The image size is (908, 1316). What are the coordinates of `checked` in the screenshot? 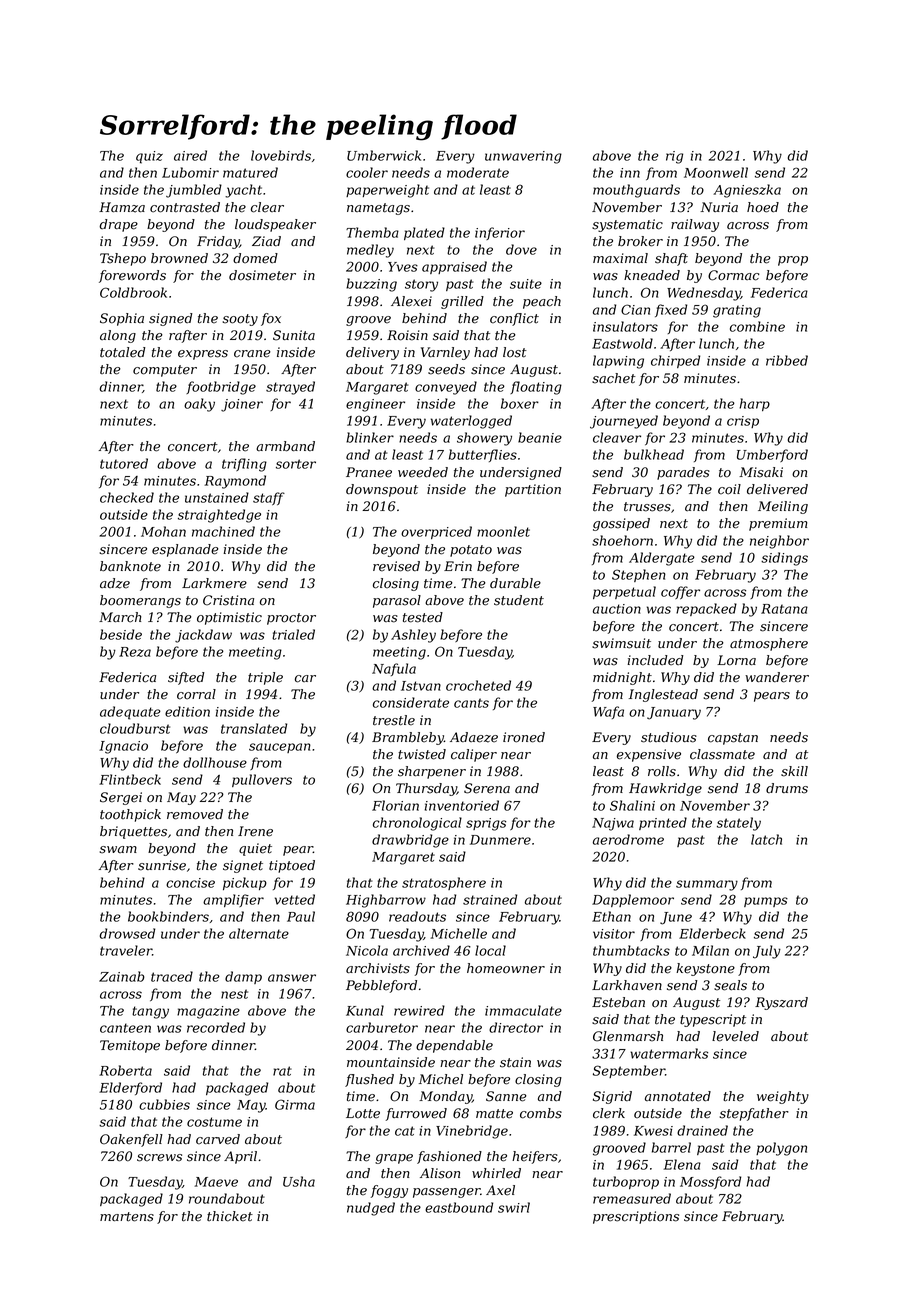 It's located at (127, 497).
